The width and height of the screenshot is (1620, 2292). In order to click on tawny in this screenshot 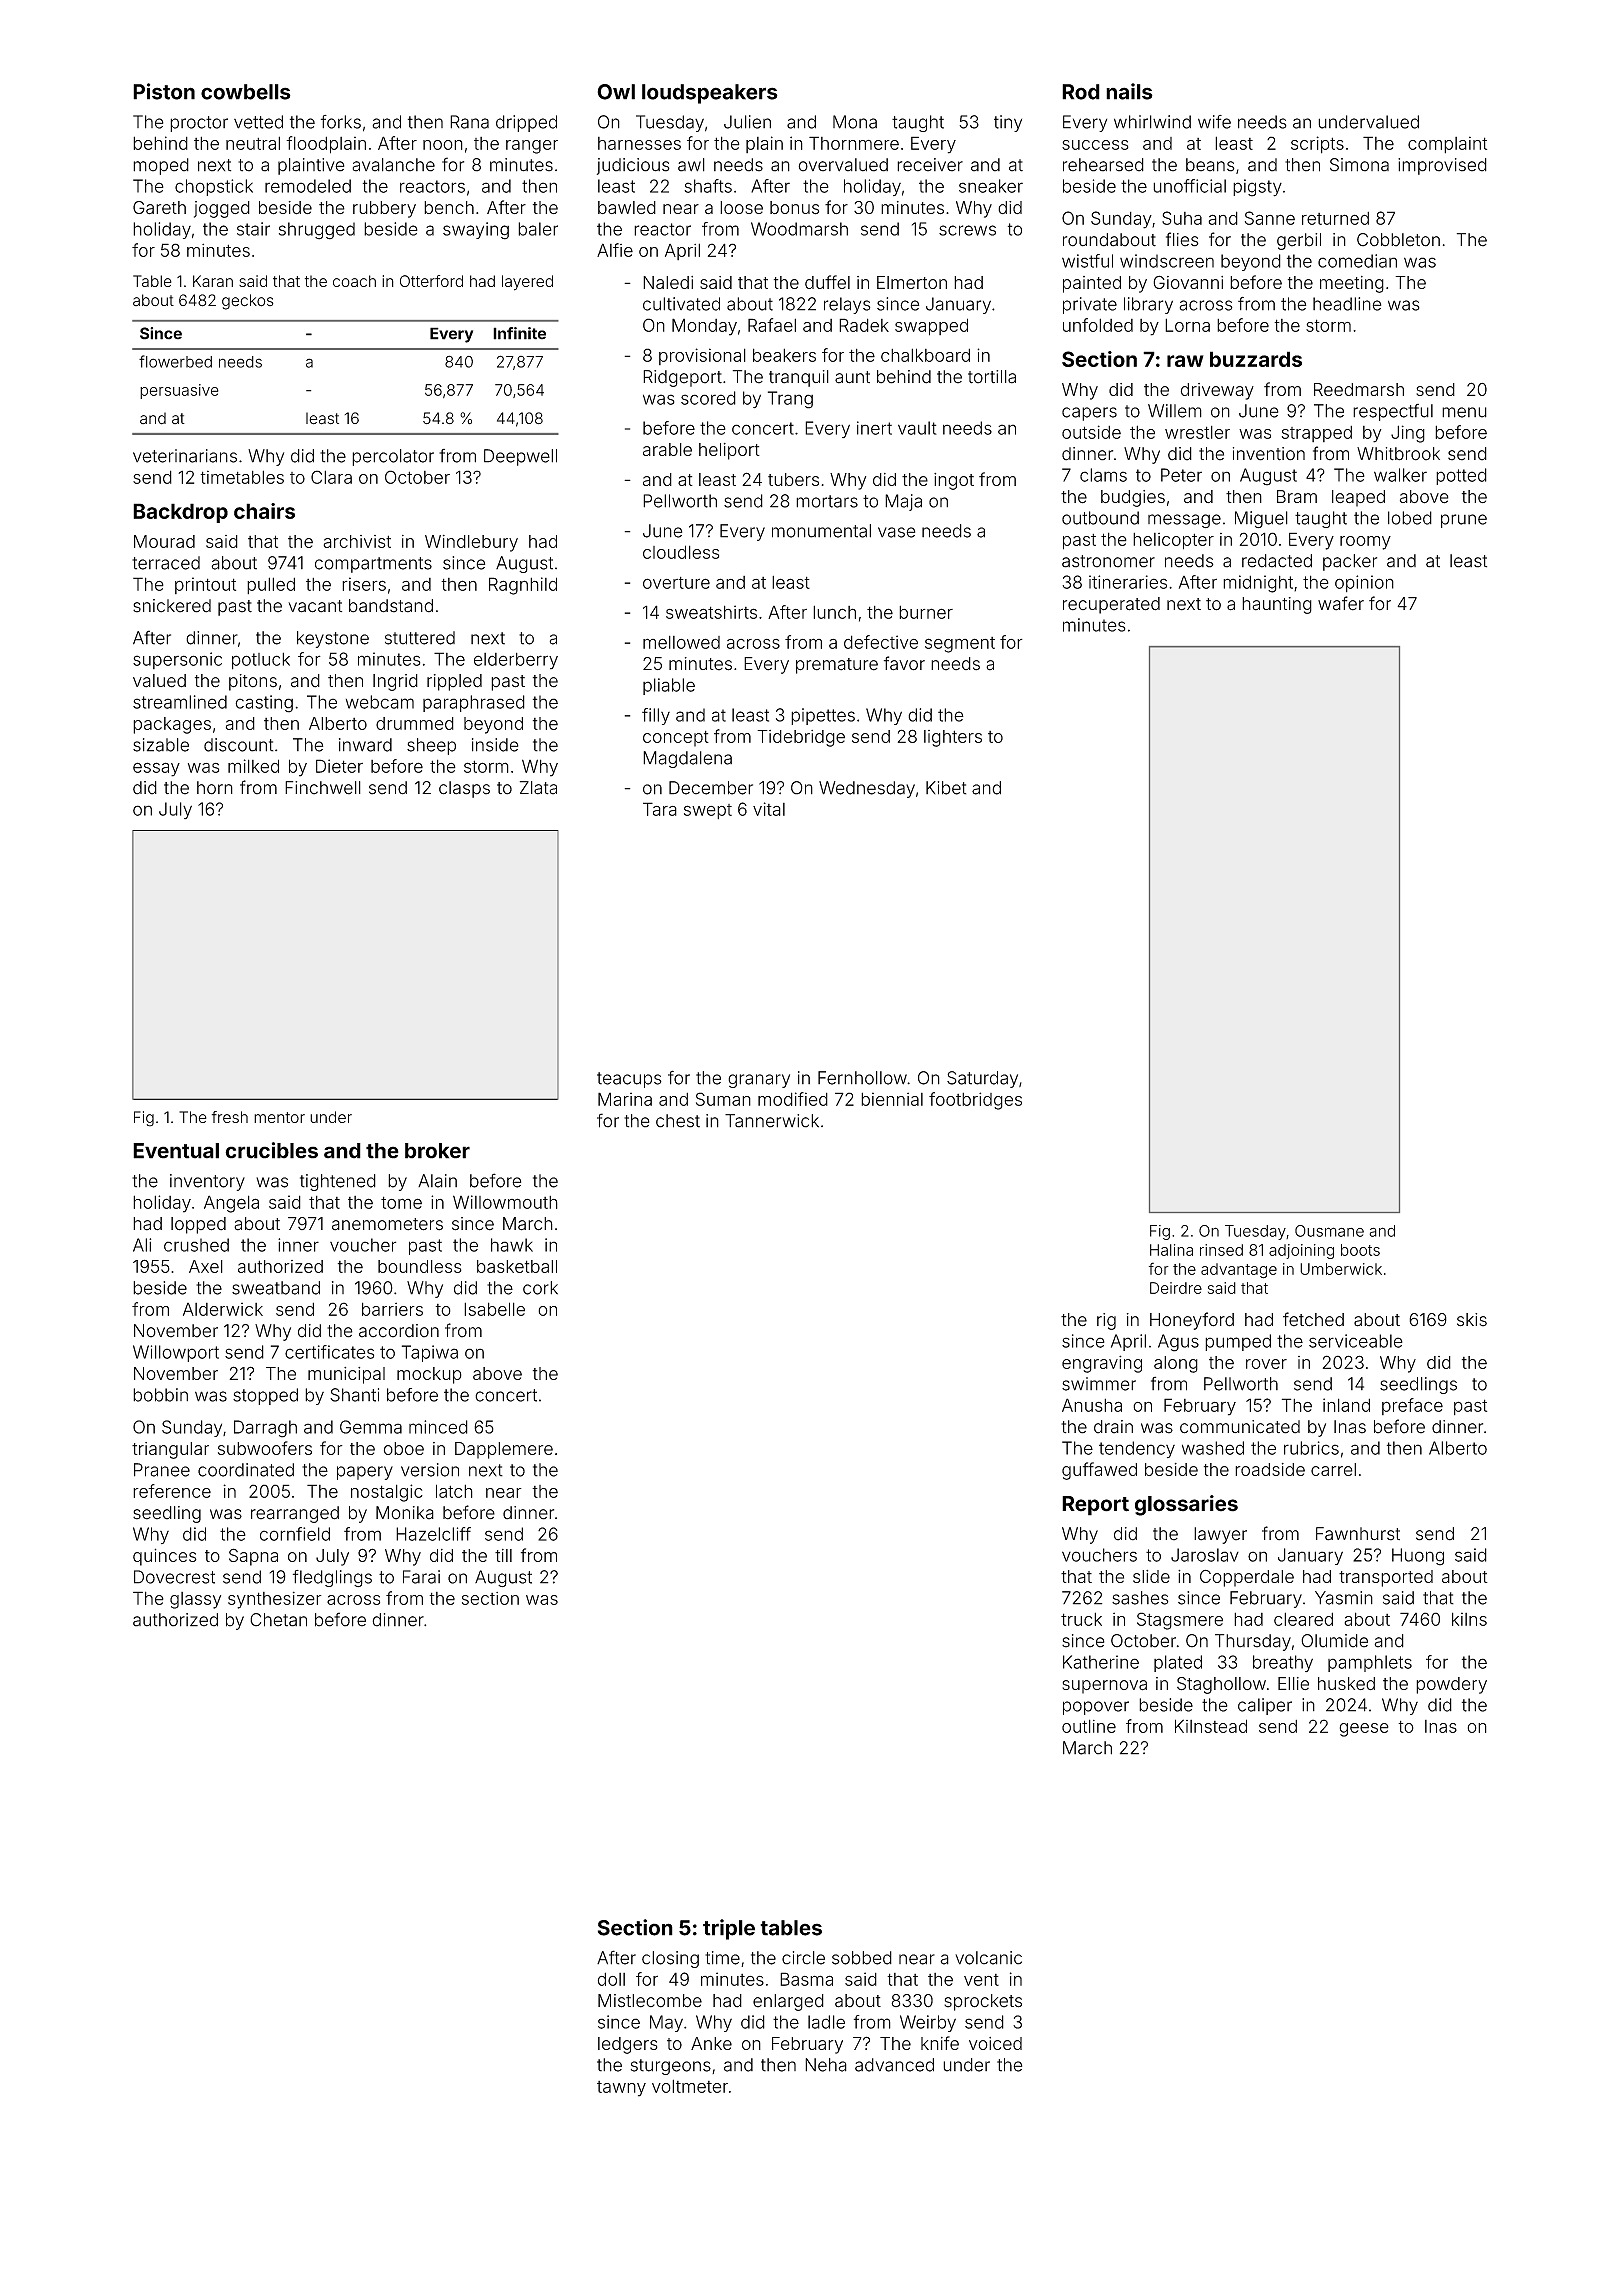, I will do `click(621, 2089)`.
